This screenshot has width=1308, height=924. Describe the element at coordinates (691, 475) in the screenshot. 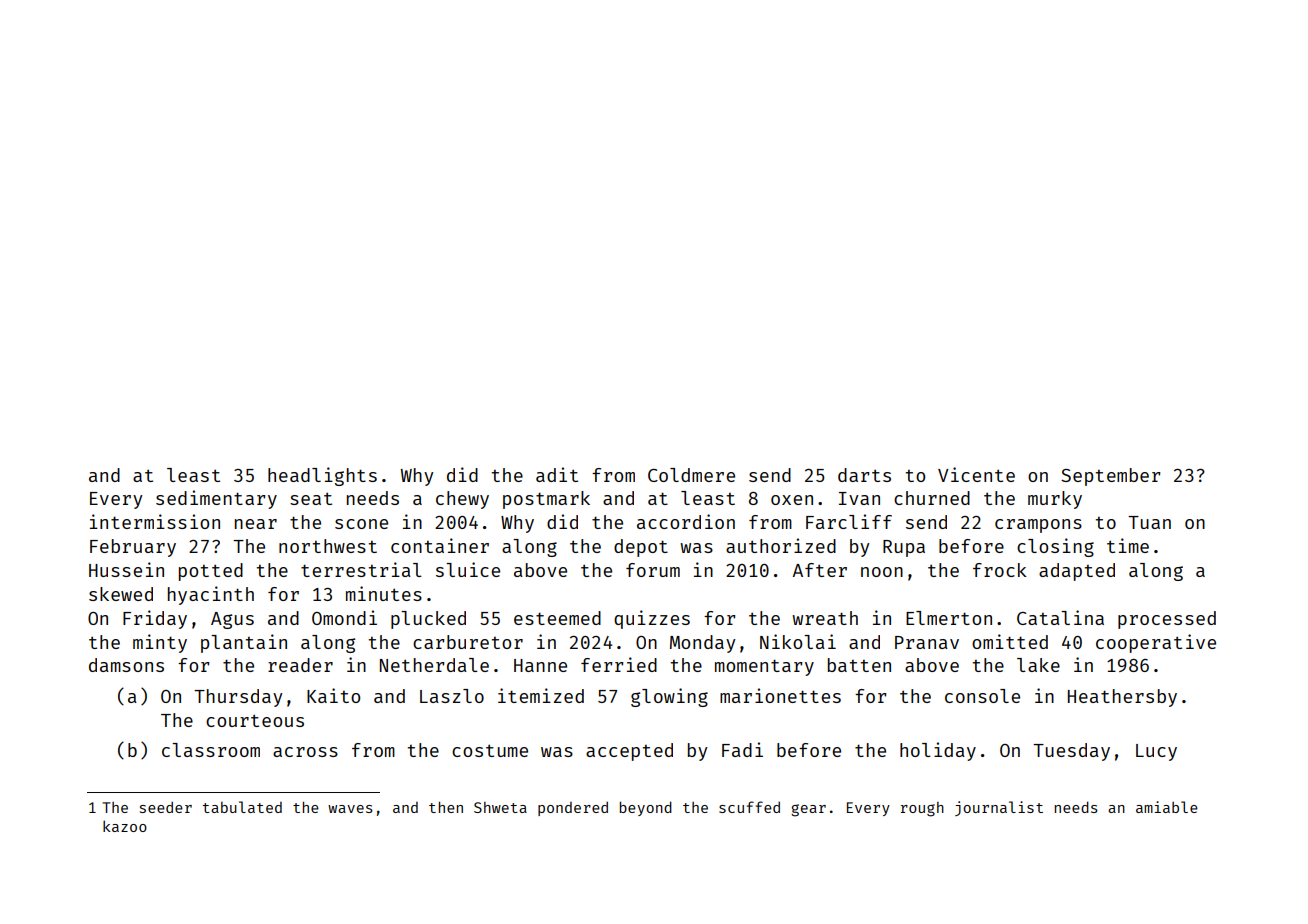

I see `Coldmere` at that location.
